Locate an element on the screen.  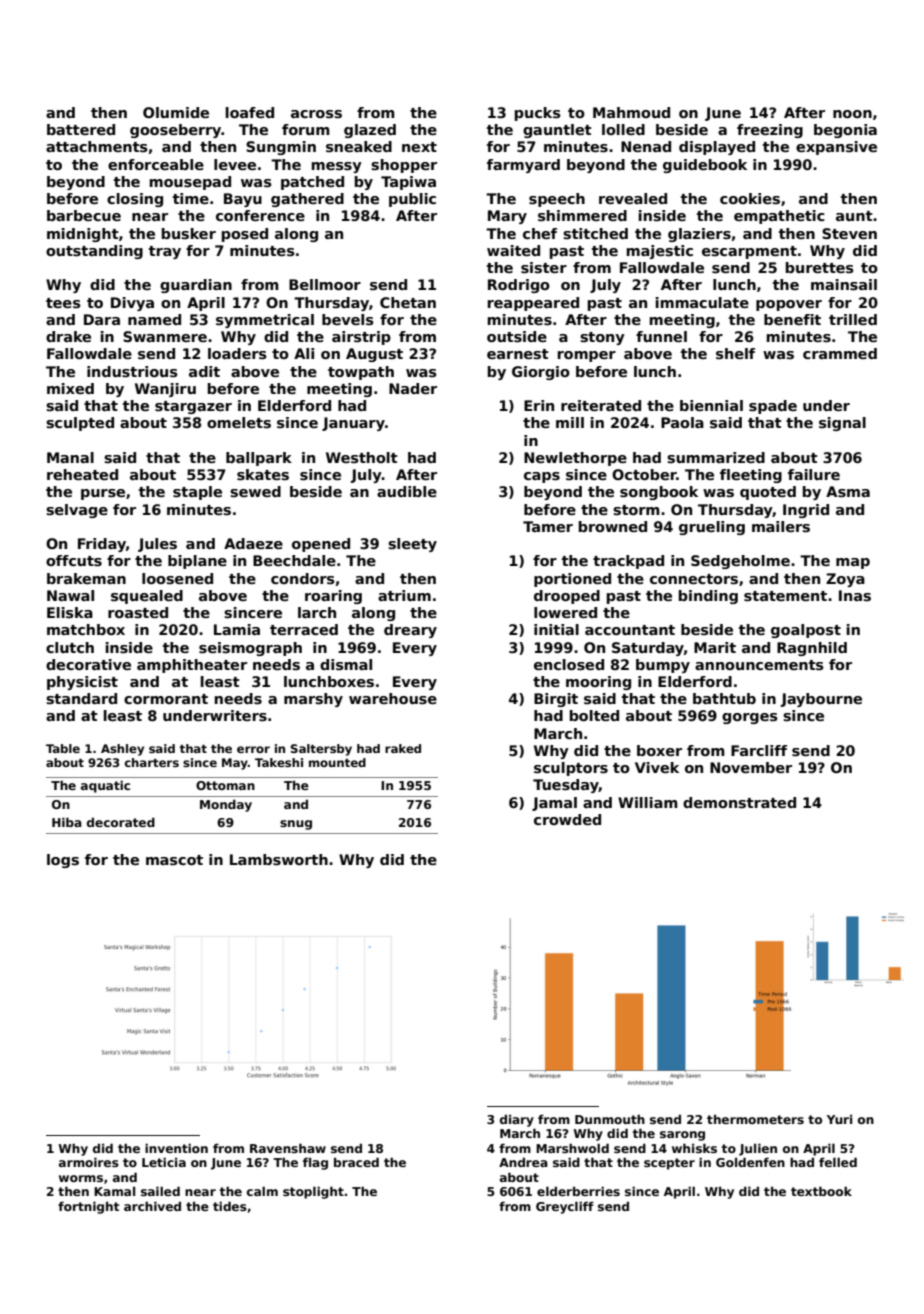
Birgit is located at coordinates (556, 700).
